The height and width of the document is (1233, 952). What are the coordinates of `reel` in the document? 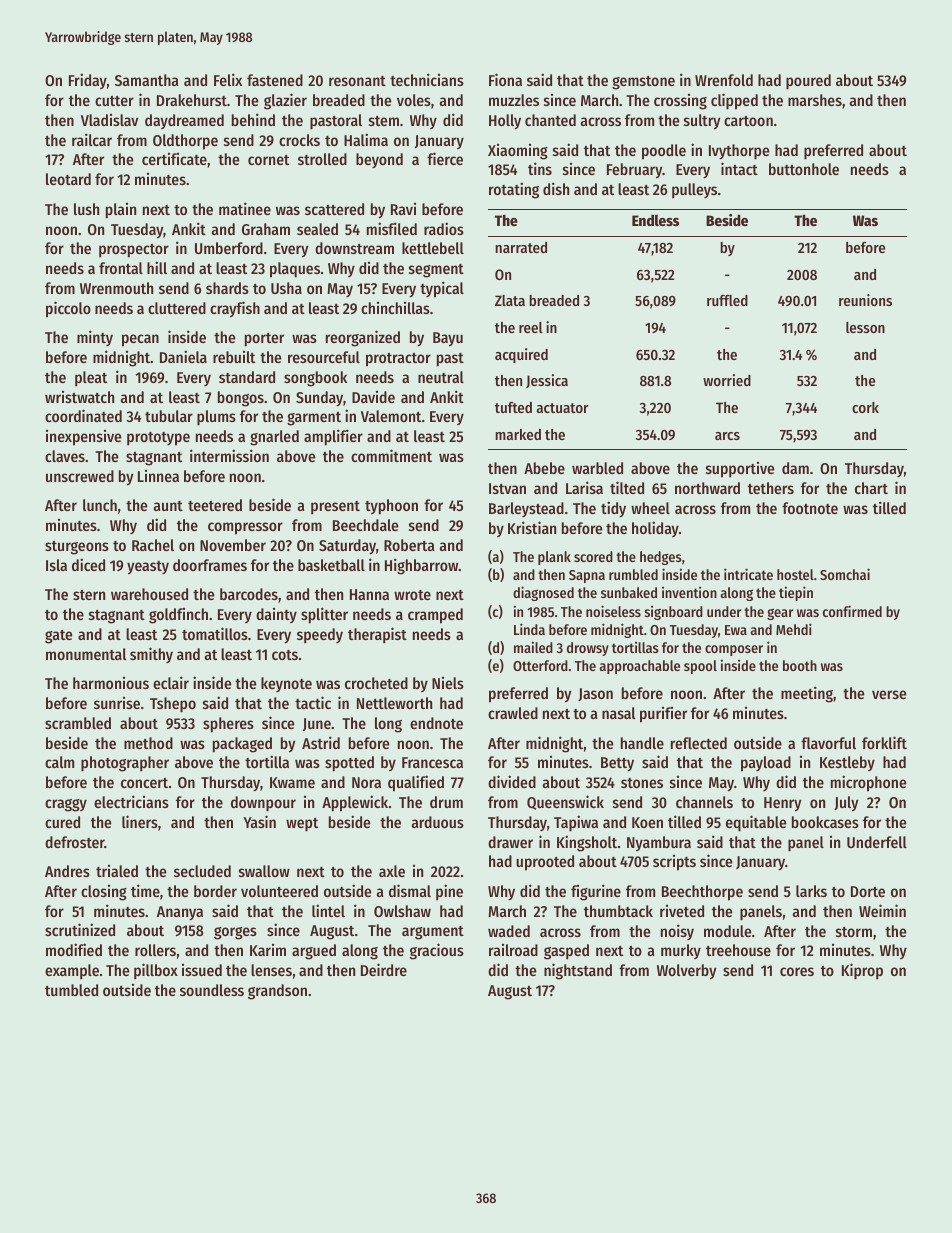 It's located at (531, 327).
